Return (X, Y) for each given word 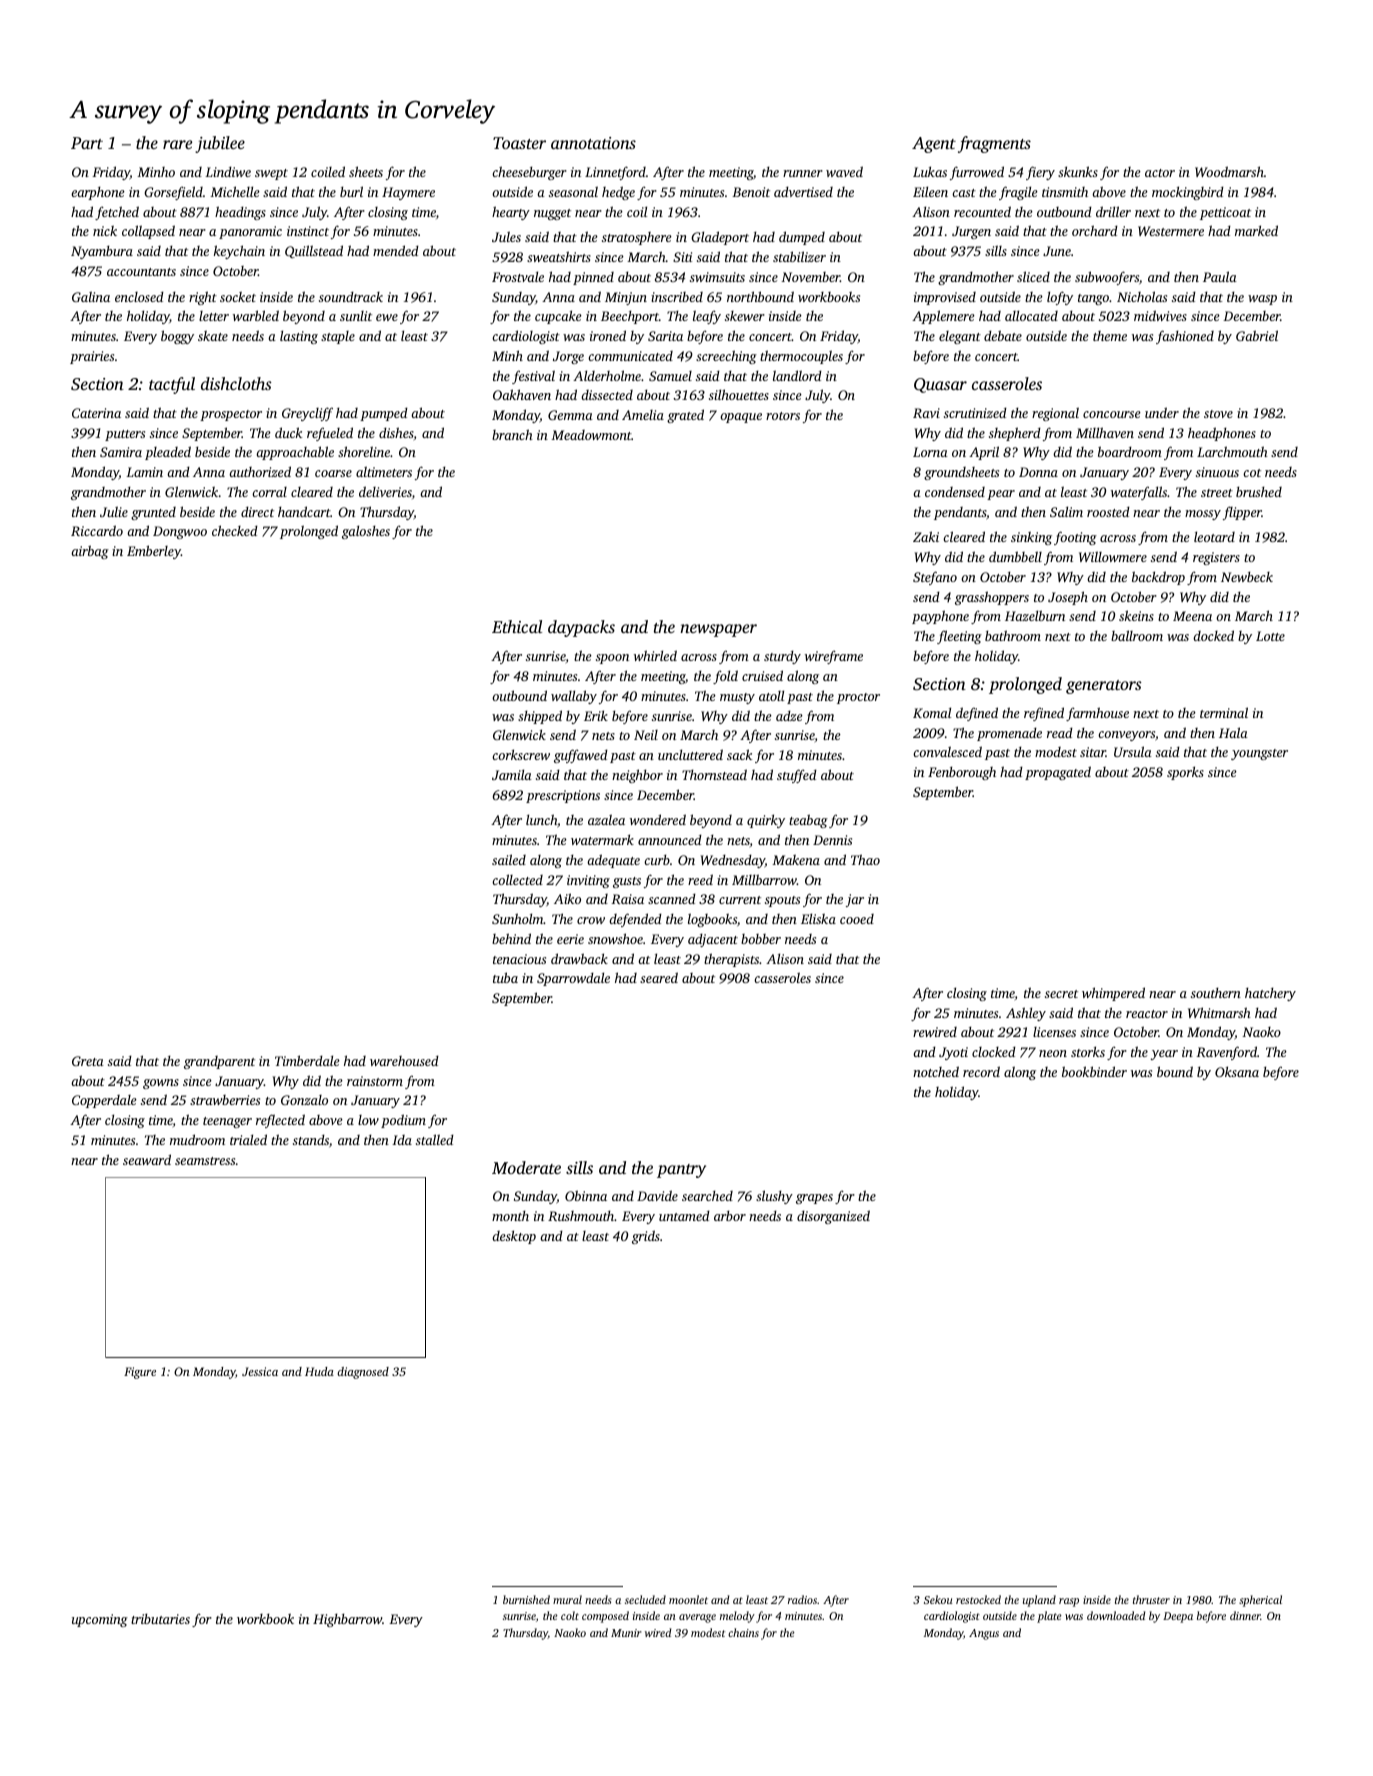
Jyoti (953, 1053)
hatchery (1270, 994)
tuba (505, 977)
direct (257, 511)
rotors (783, 416)
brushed (1259, 491)
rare (177, 144)
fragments (994, 144)
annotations (593, 143)
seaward (147, 1159)
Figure (140, 1373)
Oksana (1237, 1071)
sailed (509, 859)
